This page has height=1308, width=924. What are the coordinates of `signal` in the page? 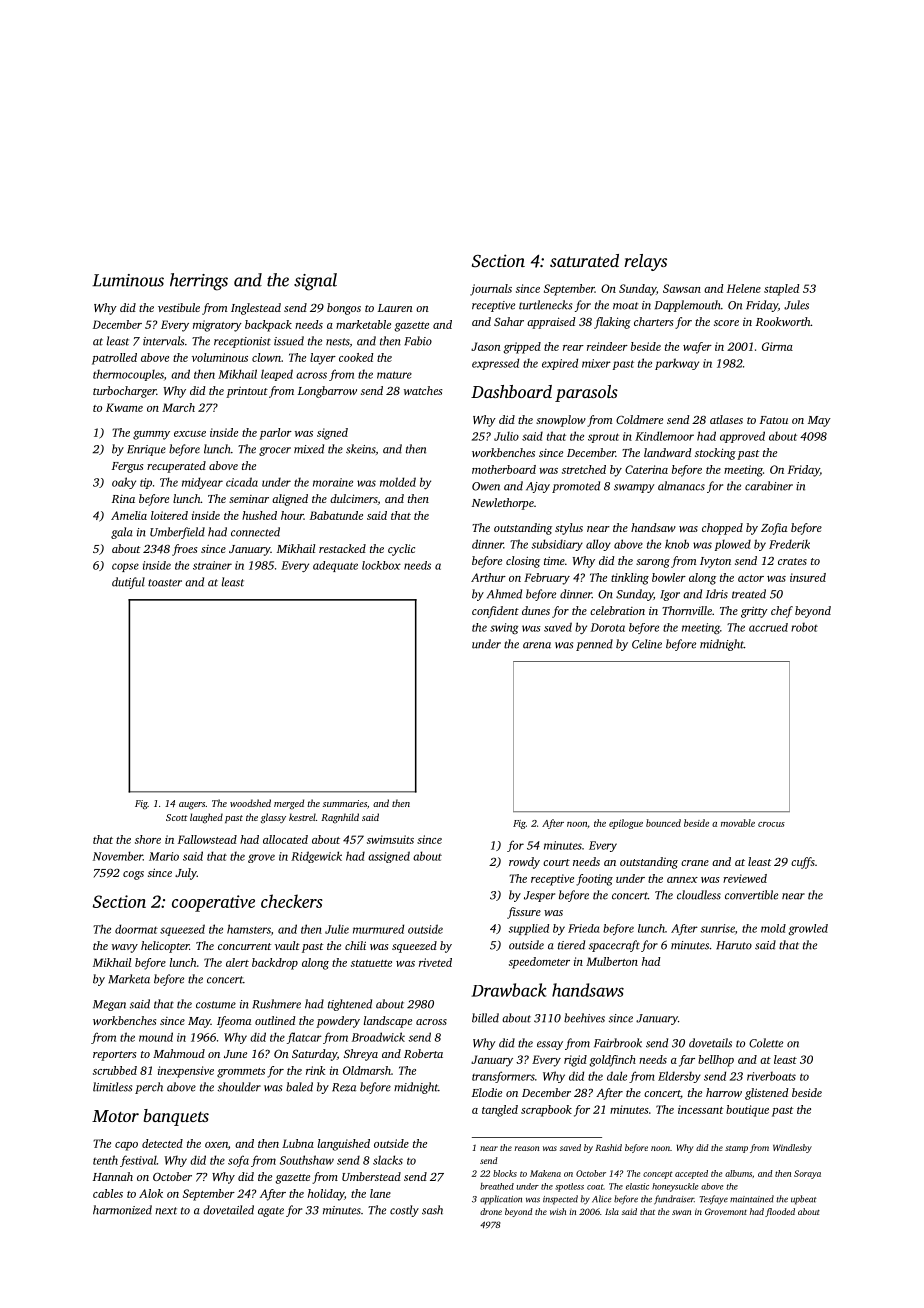 It's located at (315, 282).
